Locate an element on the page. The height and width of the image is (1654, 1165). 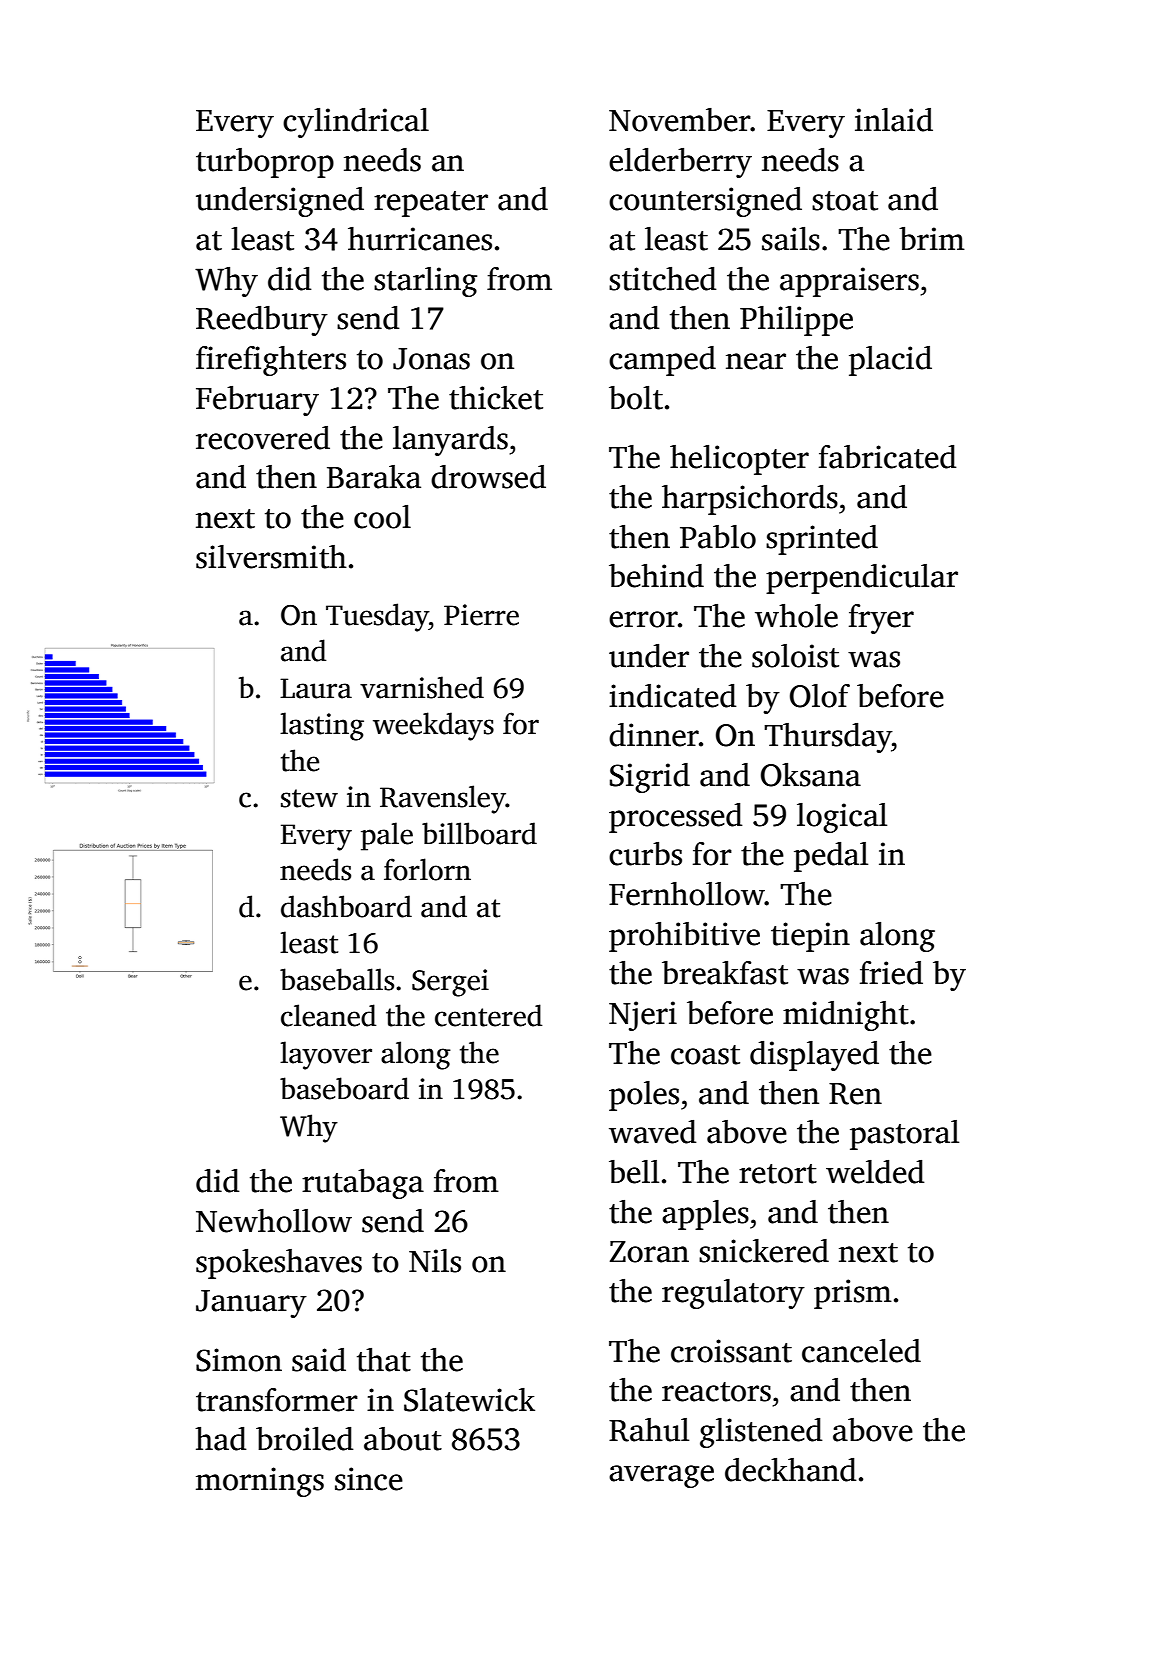
centered is located at coordinates (488, 1015).
